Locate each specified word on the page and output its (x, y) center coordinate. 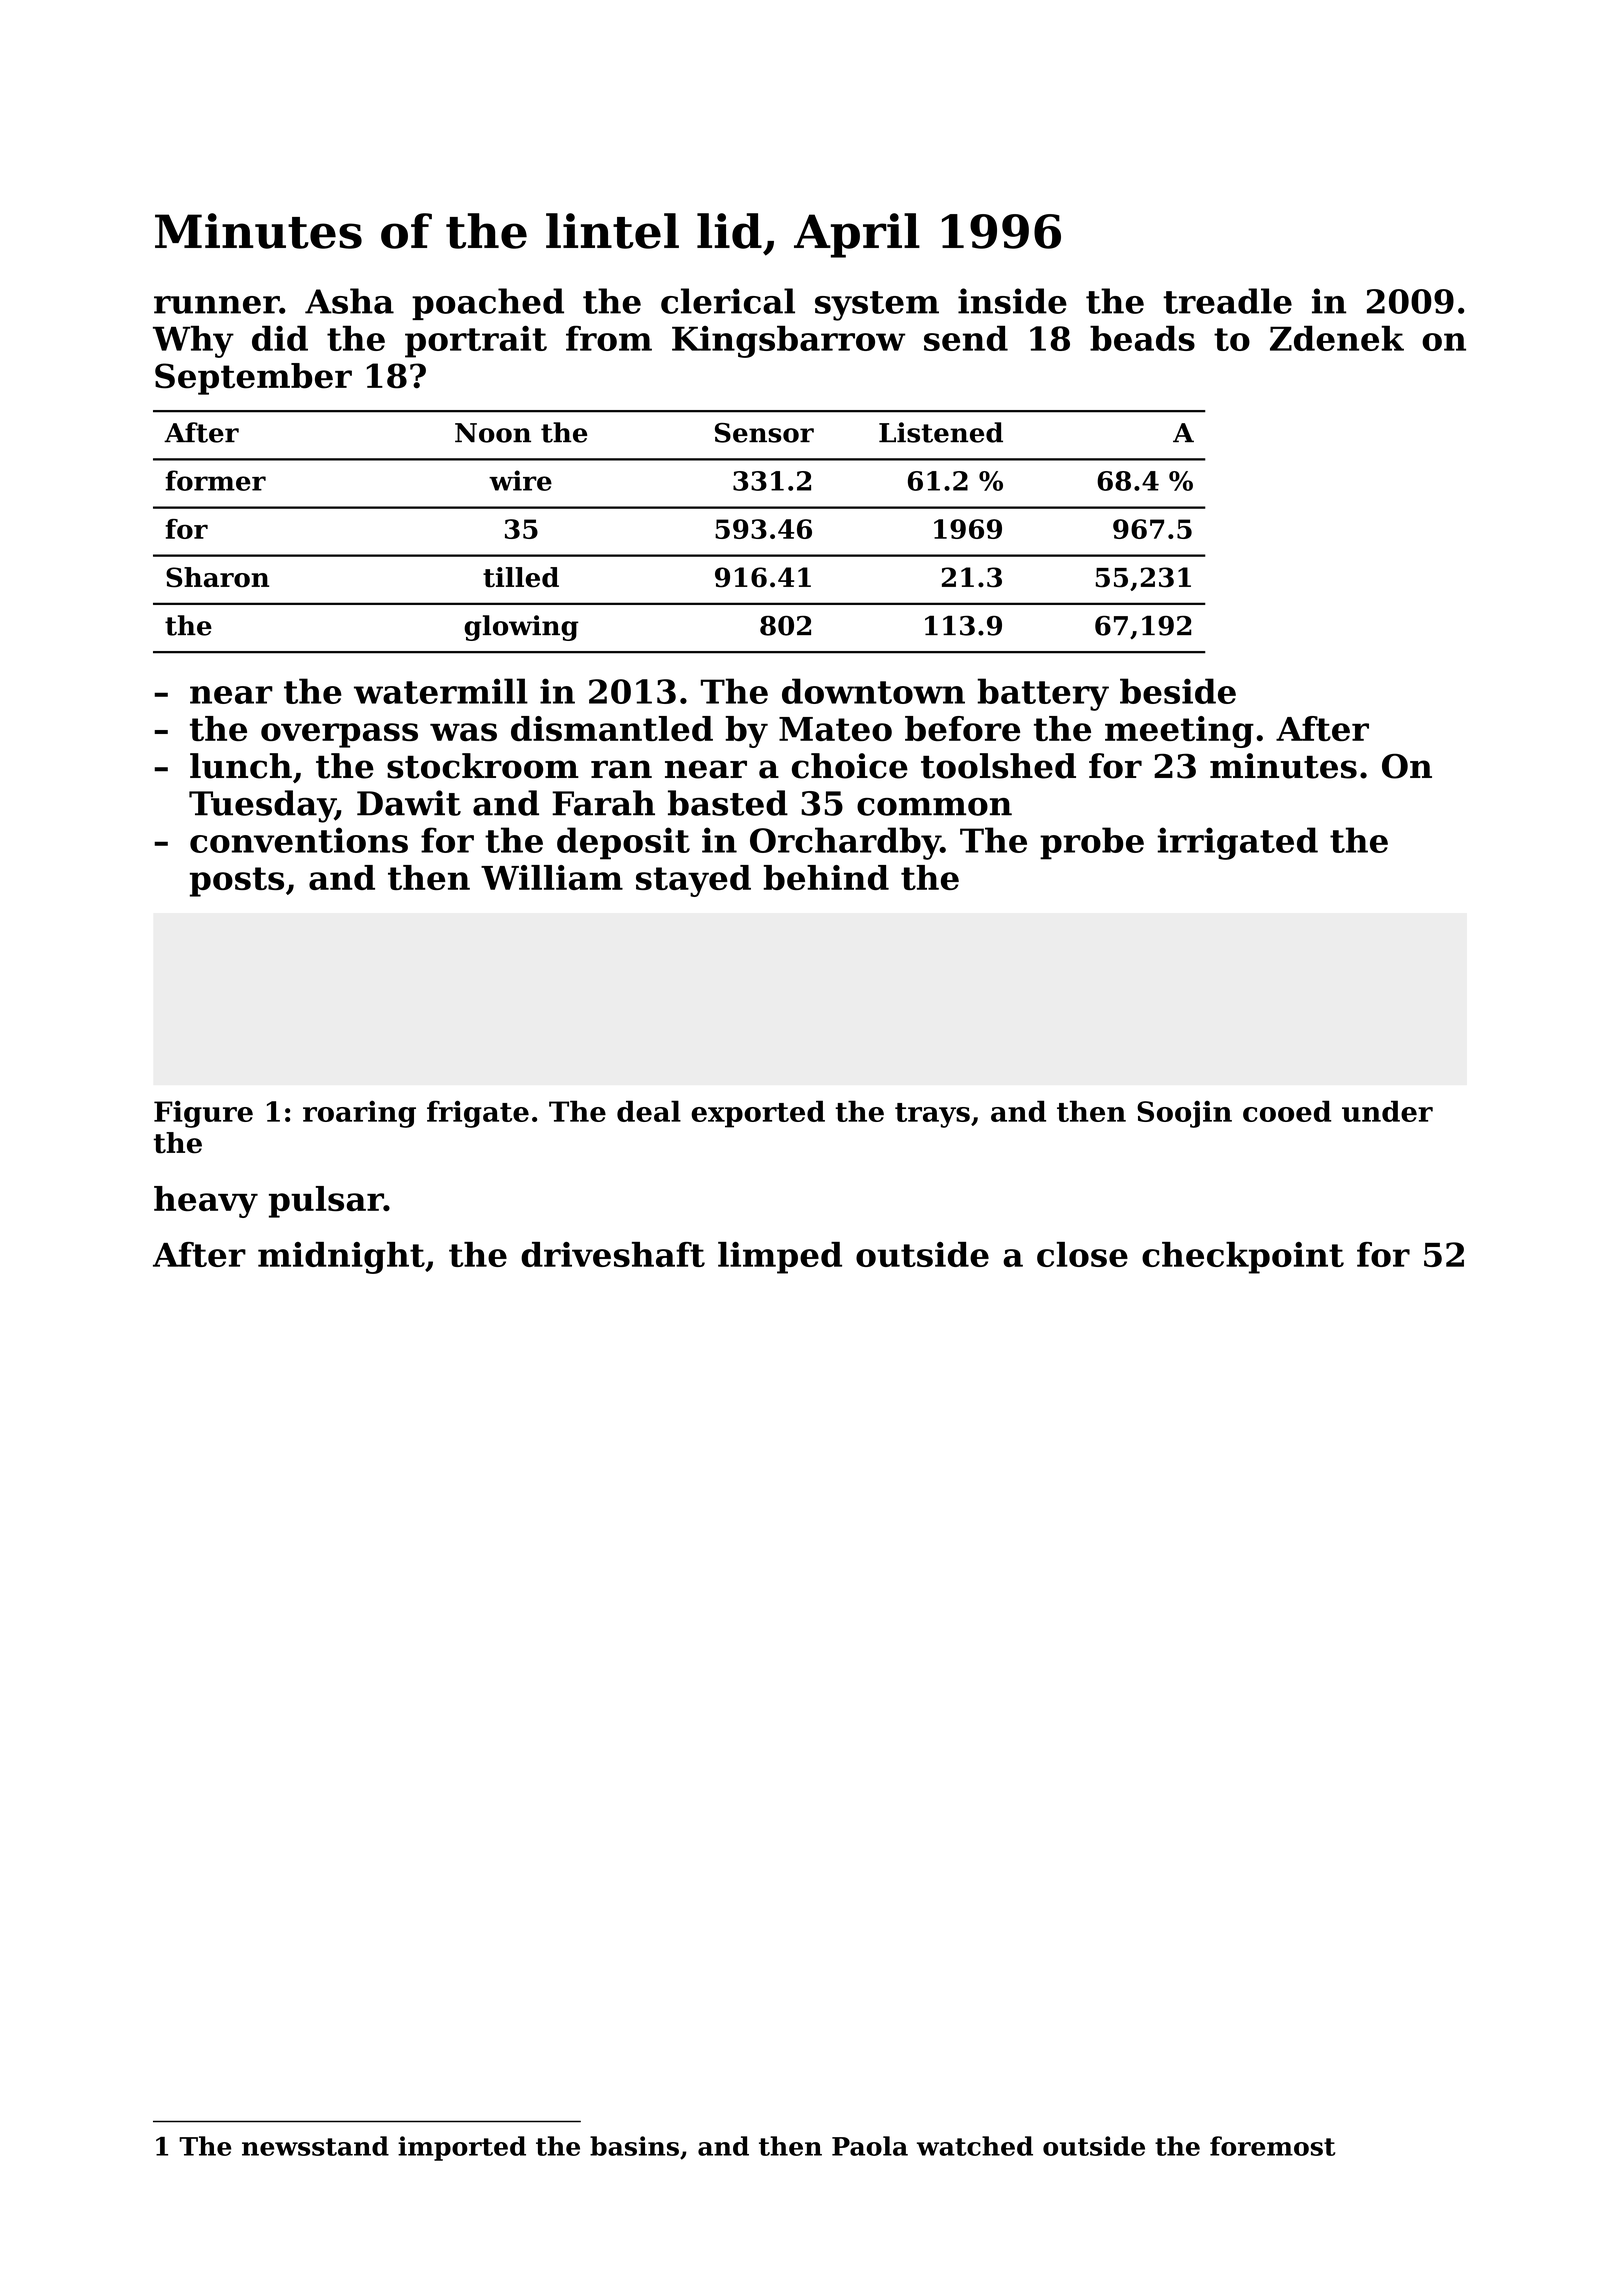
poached (488, 304)
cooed (1287, 1111)
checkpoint (1243, 1258)
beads (1142, 338)
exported (758, 1114)
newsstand (315, 2146)
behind (826, 877)
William (552, 877)
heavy (206, 1202)
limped (780, 1258)
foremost (1272, 2146)
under (1387, 1111)
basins (634, 2146)
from (609, 338)
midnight (341, 1258)
